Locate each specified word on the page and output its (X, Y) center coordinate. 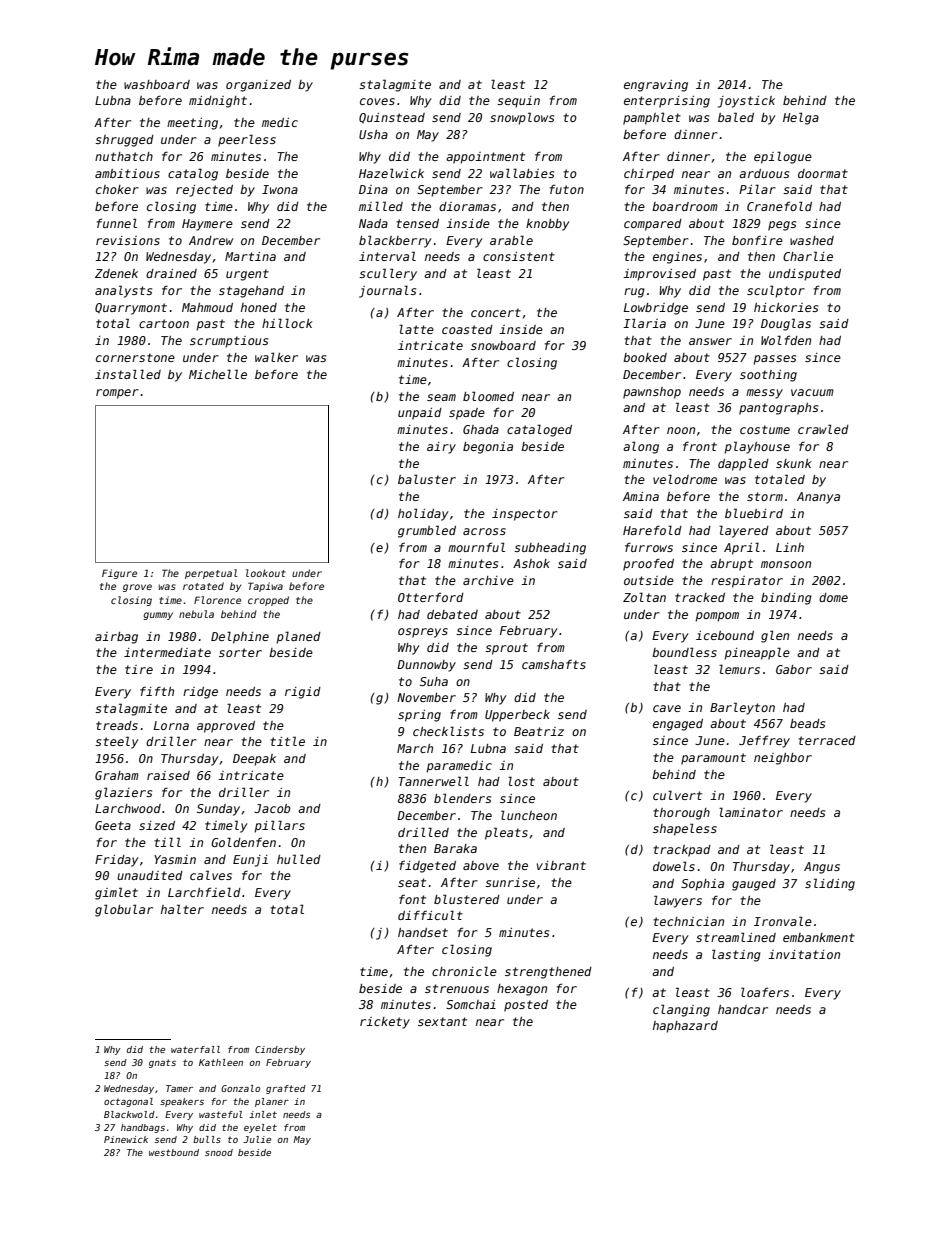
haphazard (685, 1027)
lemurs (739, 669)
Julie (257, 1139)
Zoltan (644, 597)
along (641, 447)
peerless (247, 140)
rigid (303, 693)
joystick (746, 102)
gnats (162, 1063)
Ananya (818, 498)
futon (567, 189)
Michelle (218, 374)
